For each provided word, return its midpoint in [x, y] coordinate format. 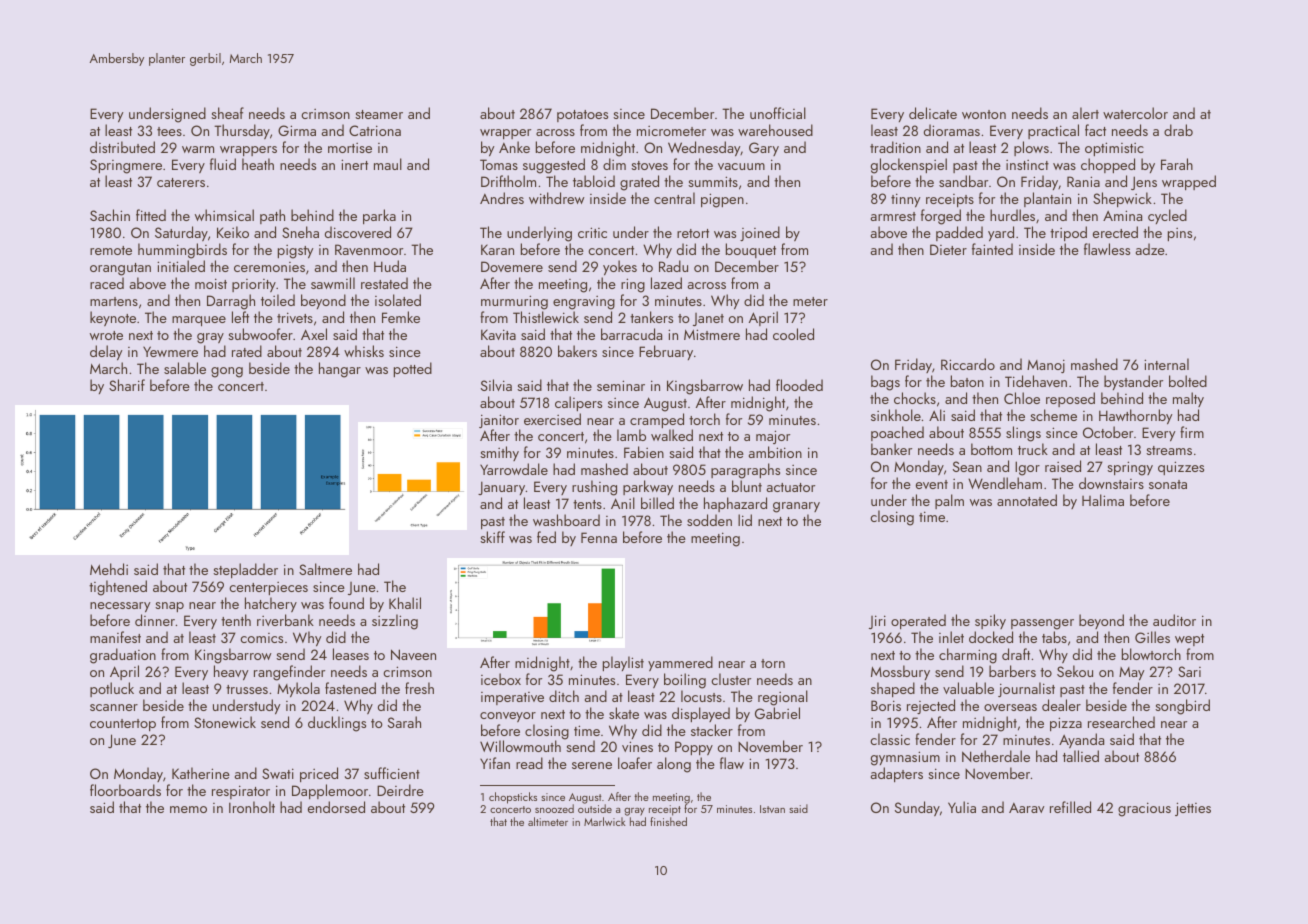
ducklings [337, 724]
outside [595, 808]
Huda [390, 266]
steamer [379, 114]
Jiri [877, 622]
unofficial [778, 113]
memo [188, 809]
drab [1178, 130]
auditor [1174, 620]
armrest [893, 216]
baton [967, 381]
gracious [1144, 809]
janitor [499, 421]
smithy [499, 453]
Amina [1122, 215]
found [346, 603]
